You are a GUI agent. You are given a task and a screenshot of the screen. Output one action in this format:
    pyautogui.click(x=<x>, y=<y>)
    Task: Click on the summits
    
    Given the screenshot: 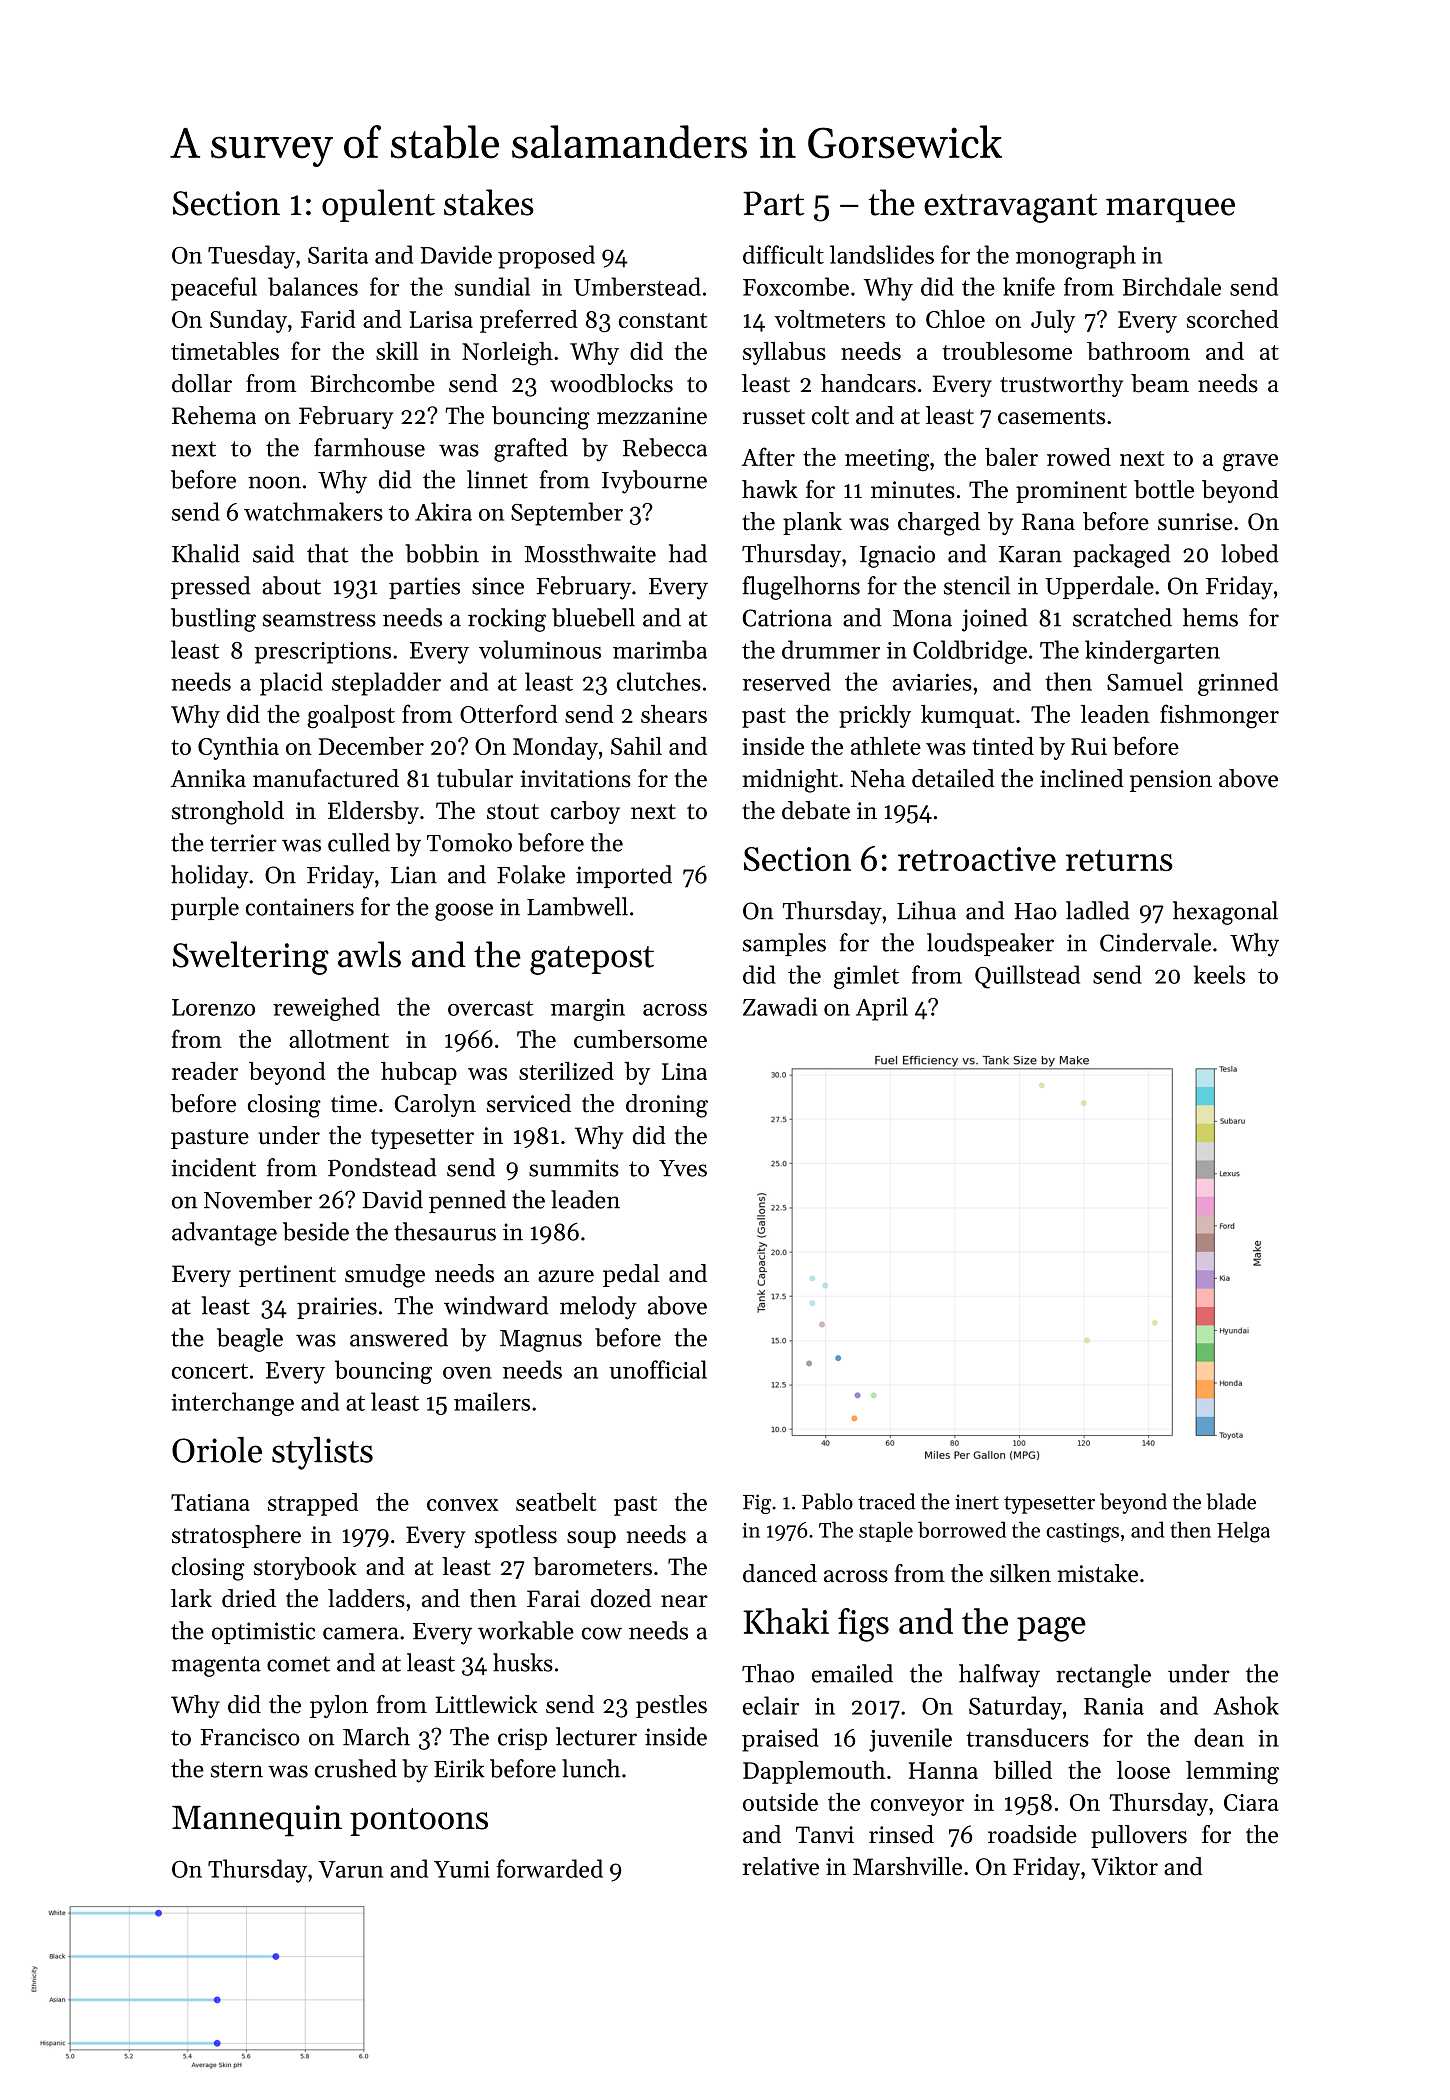 What is the action you would take?
    pyautogui.click(x=574, y=1168)
